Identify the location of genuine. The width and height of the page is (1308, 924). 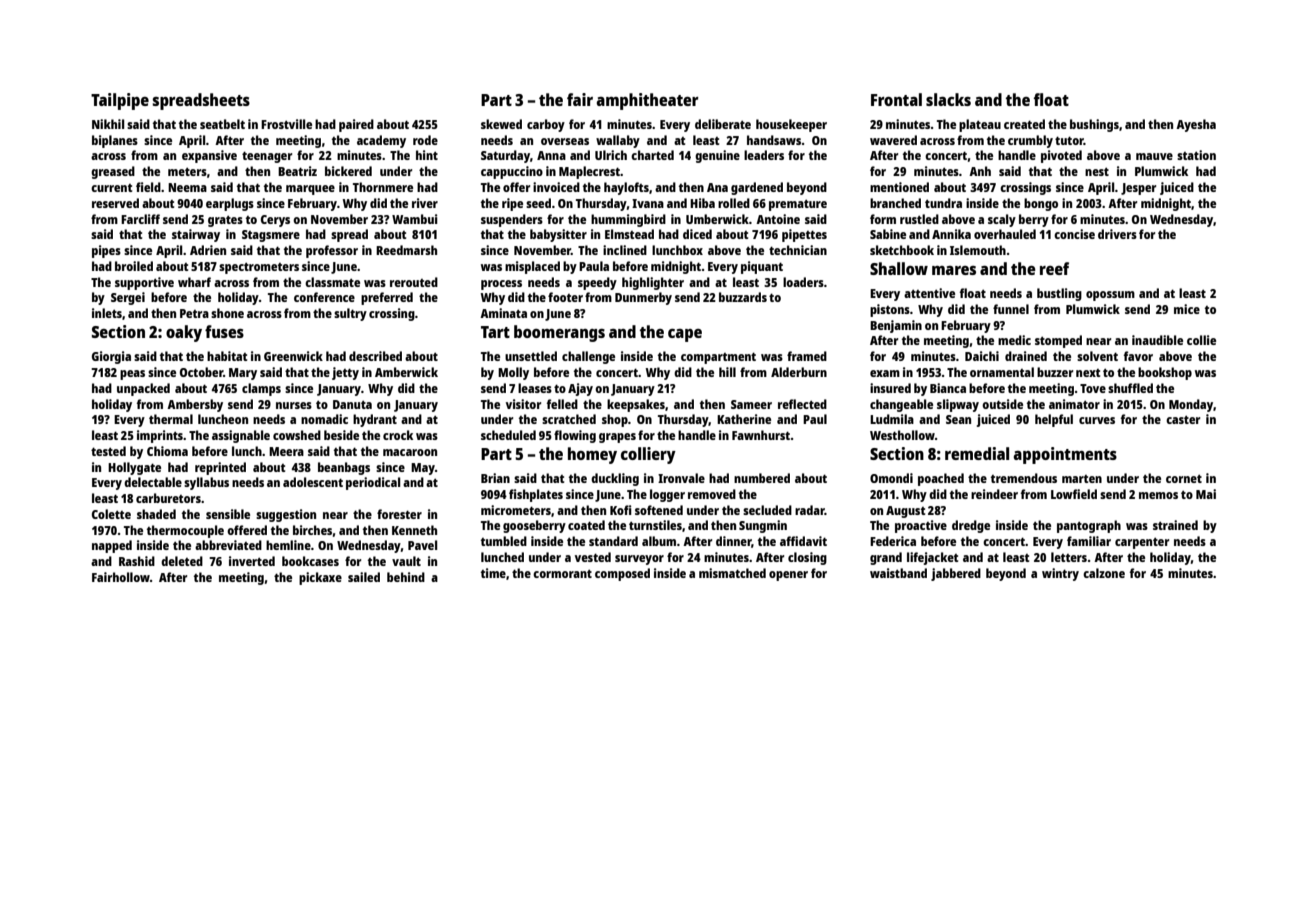
(717, 156).
